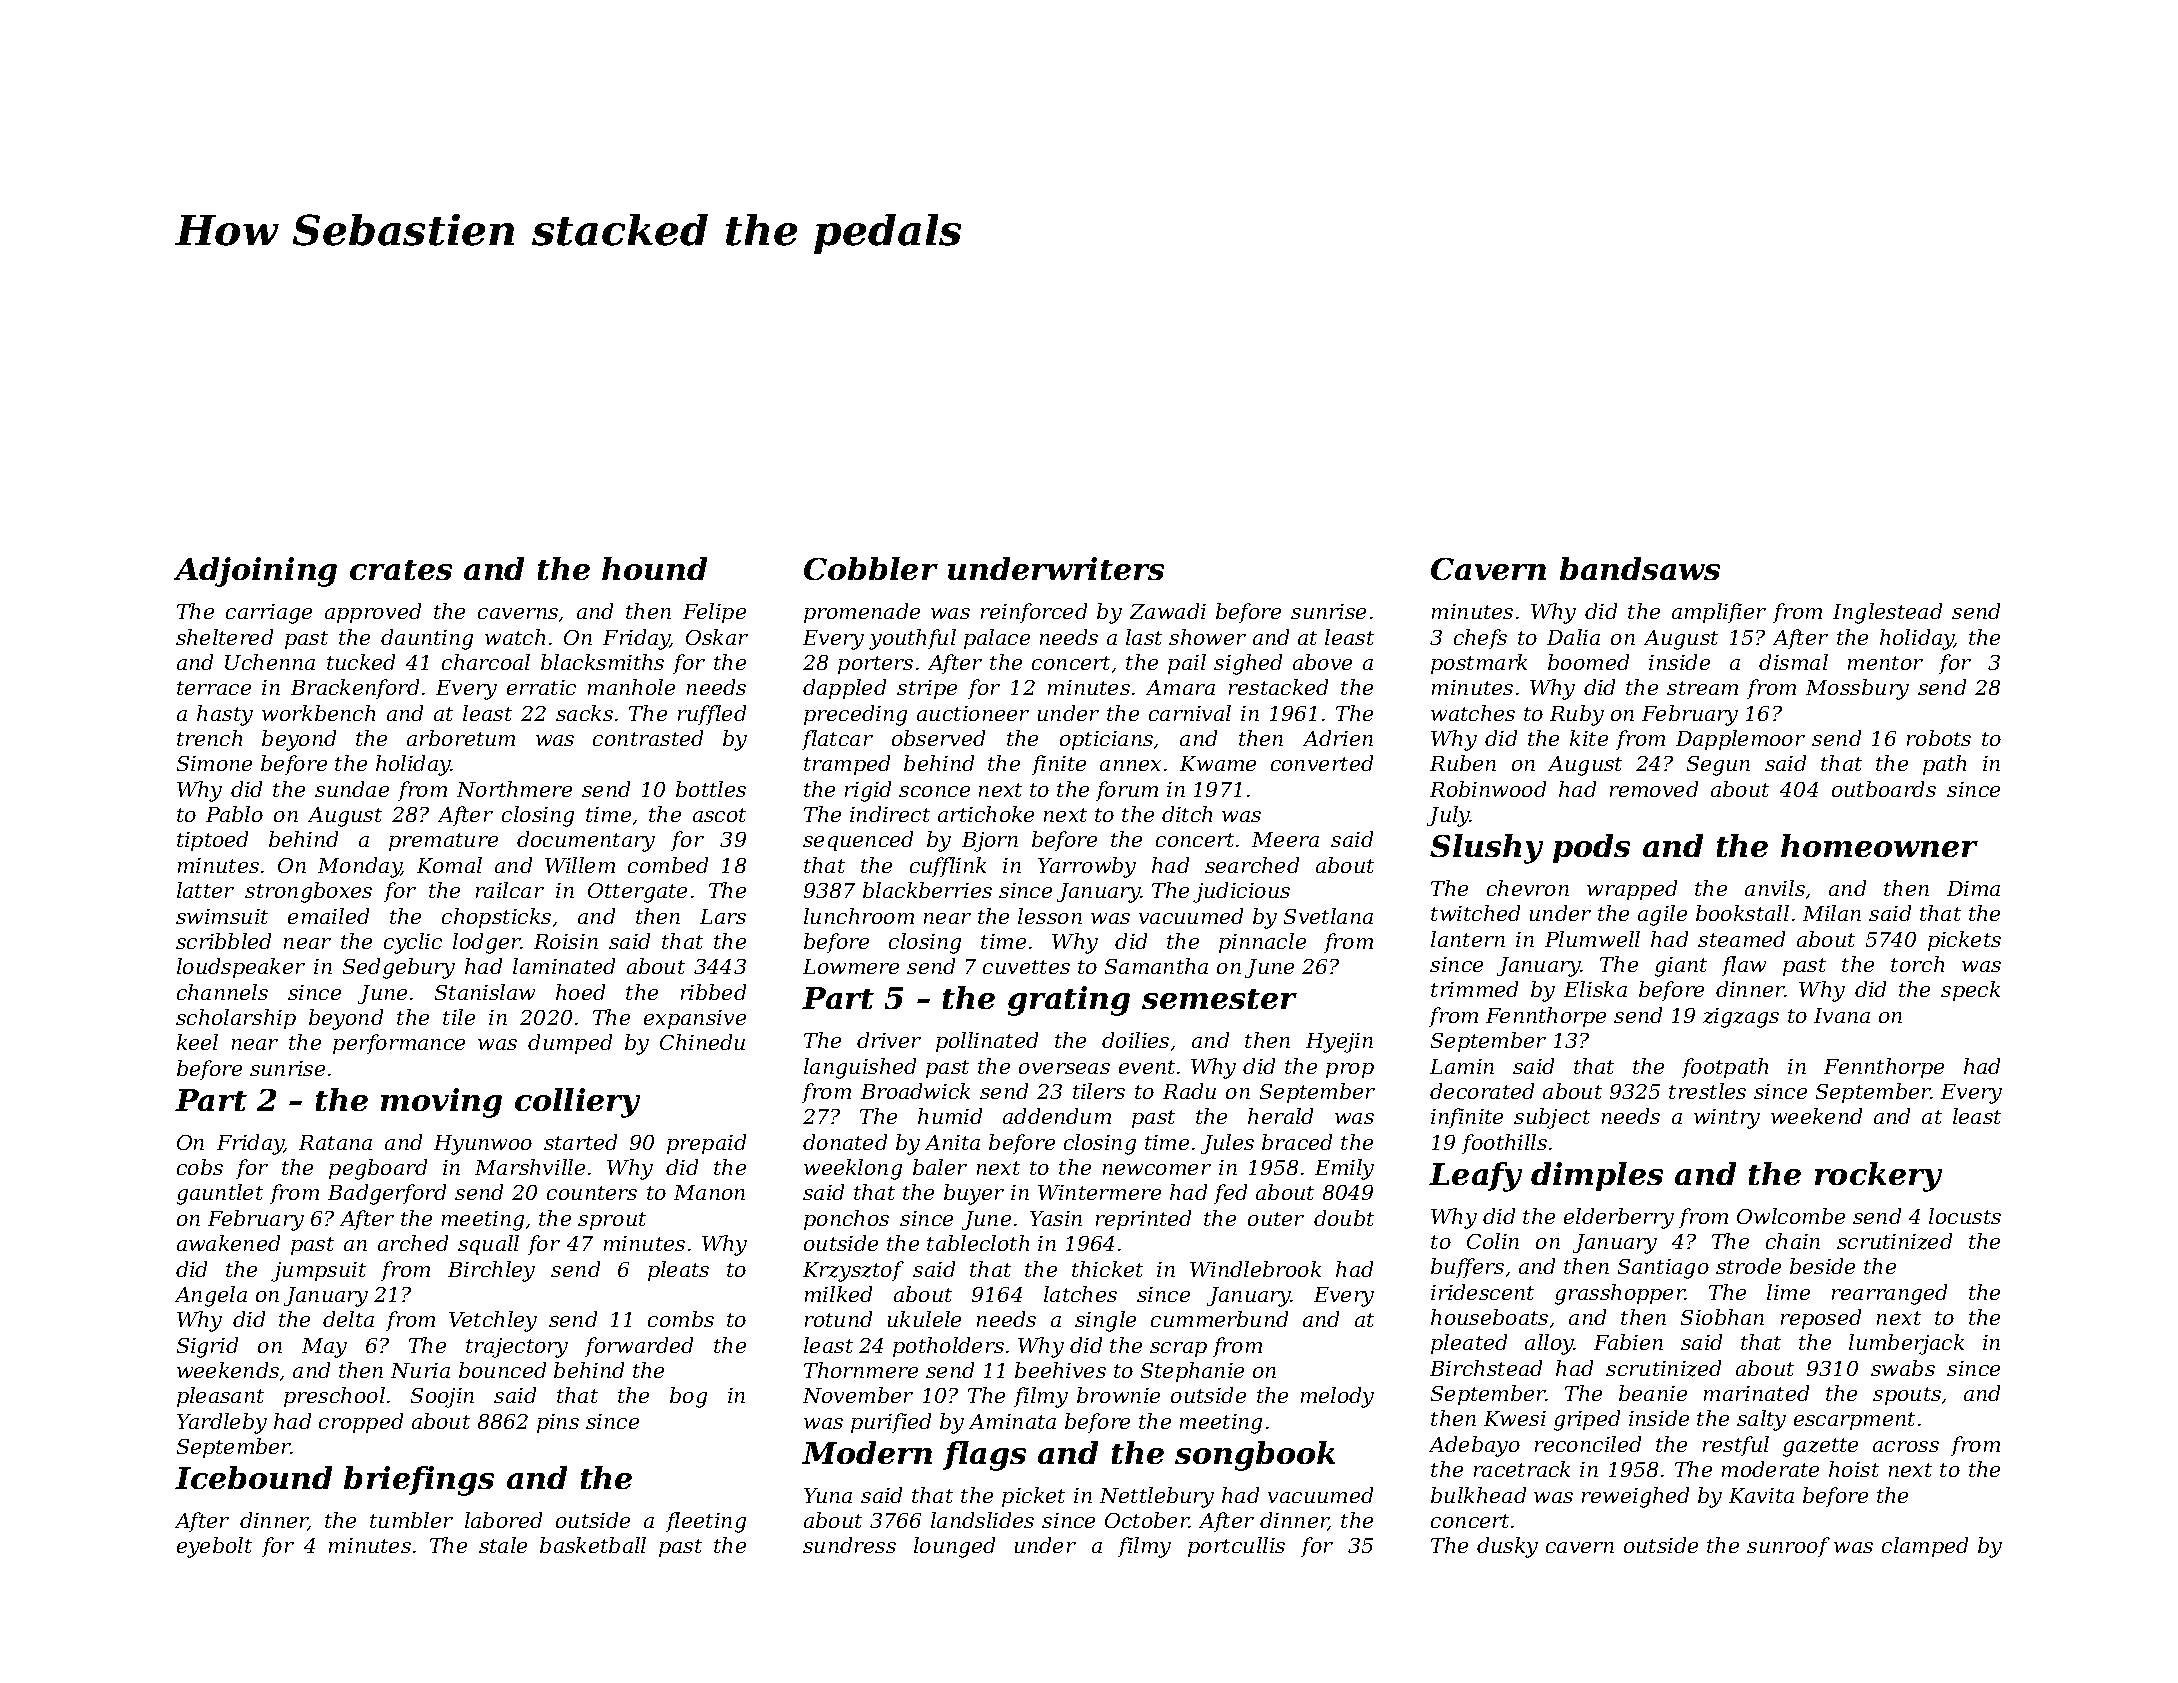  What do you see at coordinates (335, 1142) in the screenshot?
I see `Ratana` at bounding box center [335, 1142].
